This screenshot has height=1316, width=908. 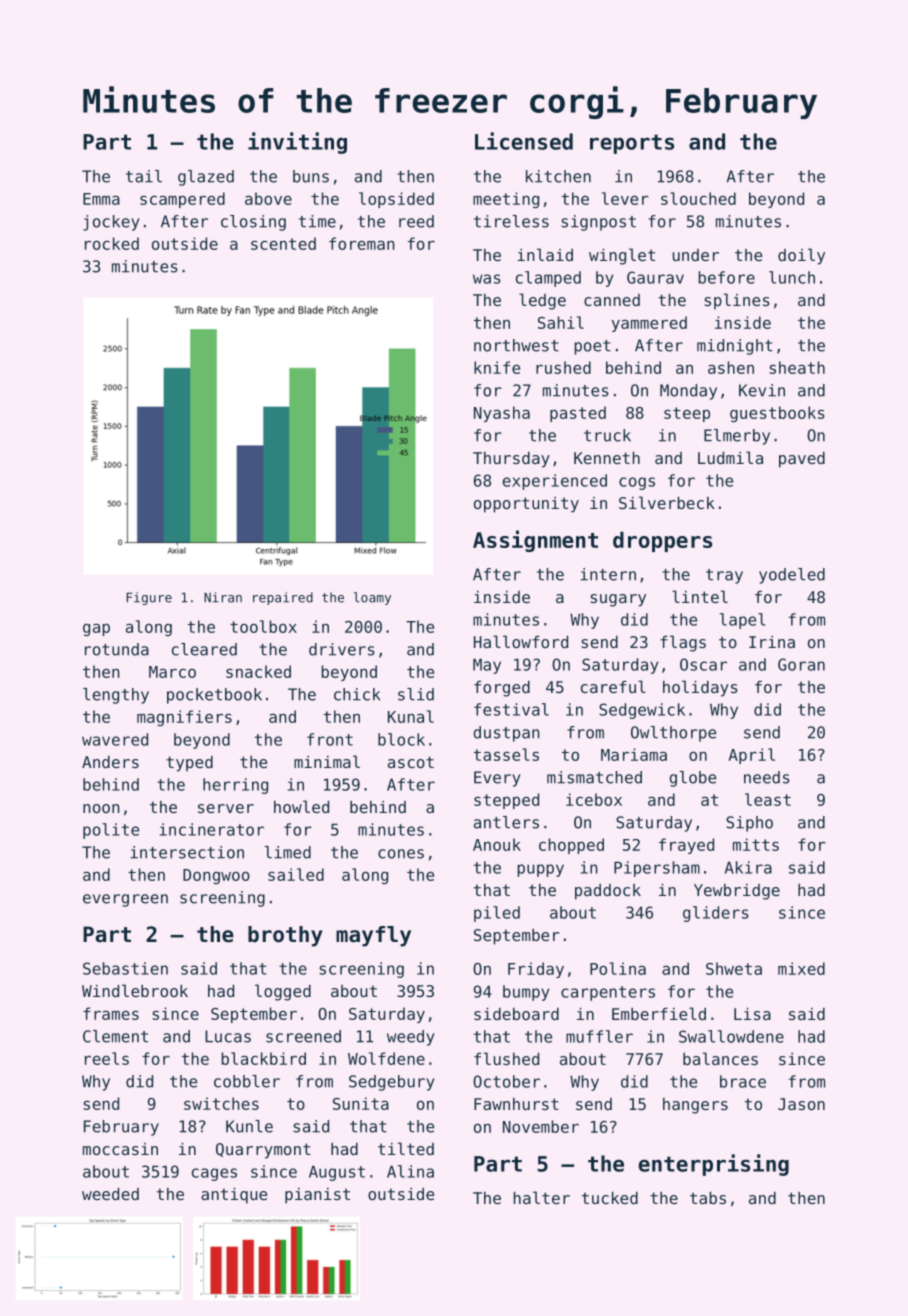 What do you see at coordinates (283, 243) in the screenshot?
I see `scented` at bounding box center [283, 243].
